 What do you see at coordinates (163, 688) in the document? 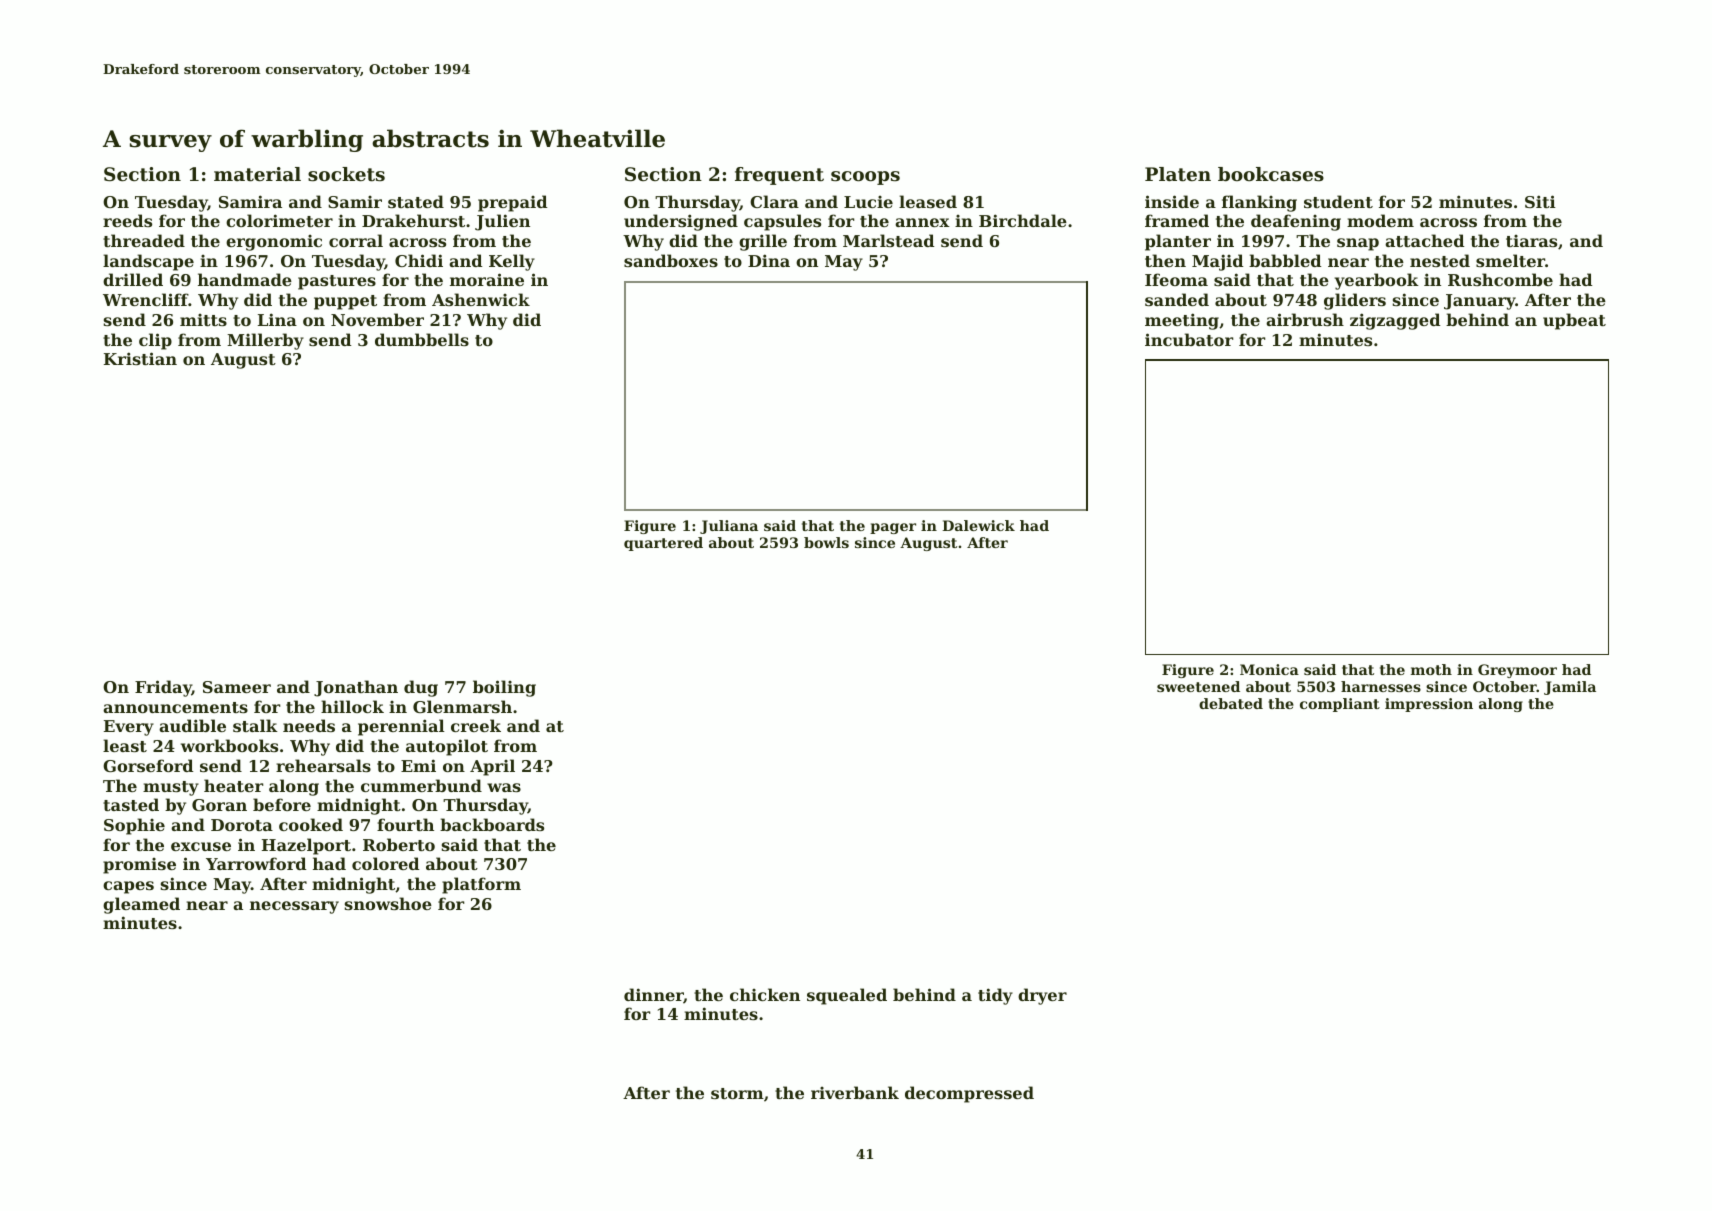
I see `Friday` at bounding box center [163, 688].
